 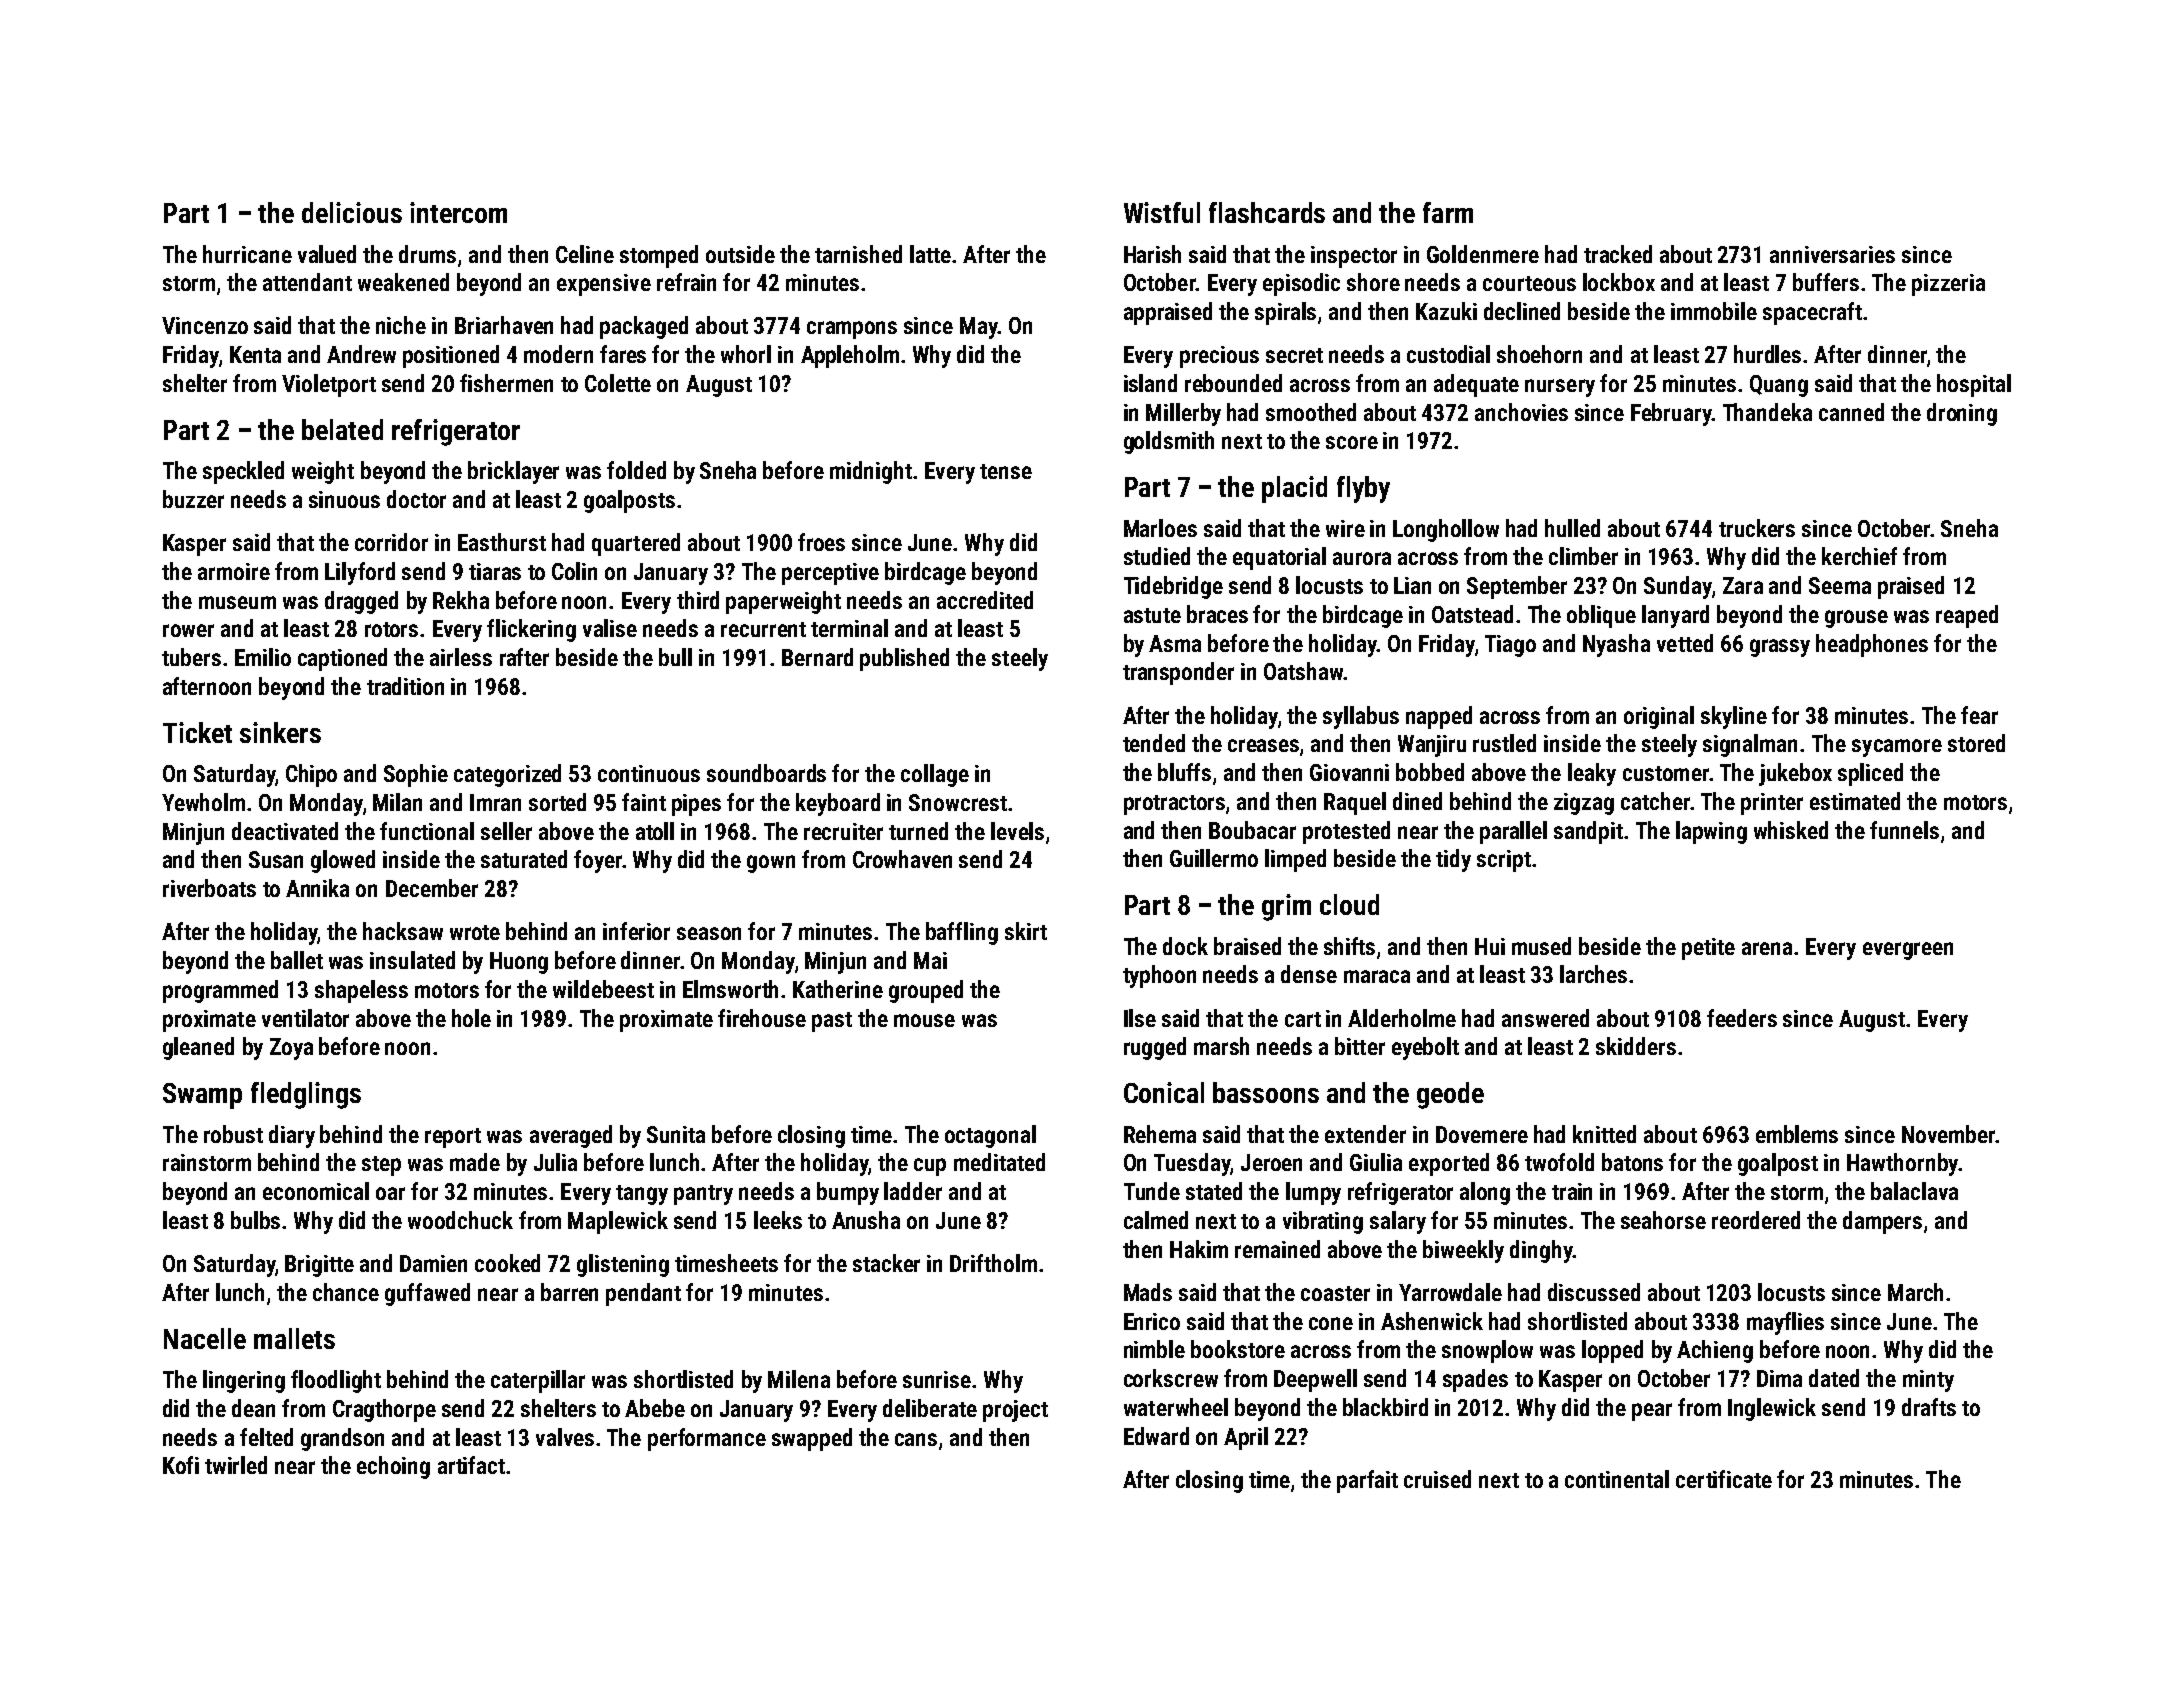 What do you see at coordinates (1929, 1407) in the screenshot?
I see `drafts` at bounding box center [1929, 1407].
